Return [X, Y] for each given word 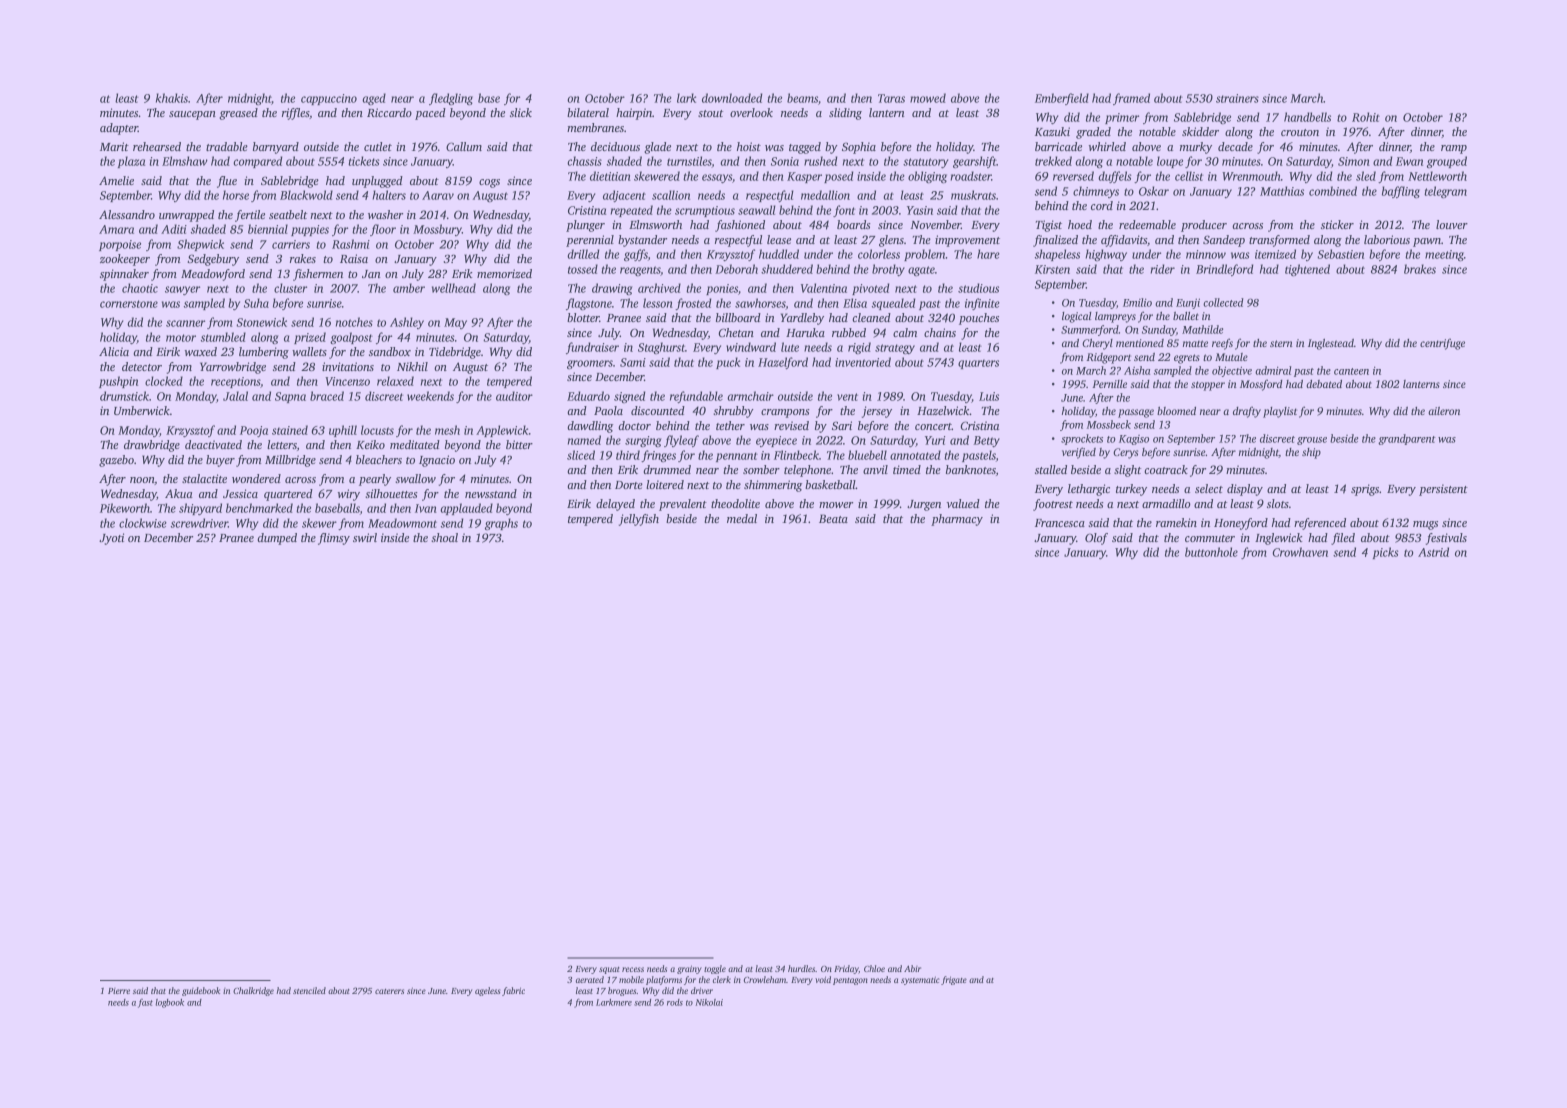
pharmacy [957, 520]
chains [940, 332]
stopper [1208, 386]
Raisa [354, 258]
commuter [1210, 538]
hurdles [801, 968]
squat [609, 970]
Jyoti [111, 539]
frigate [954, 980]
